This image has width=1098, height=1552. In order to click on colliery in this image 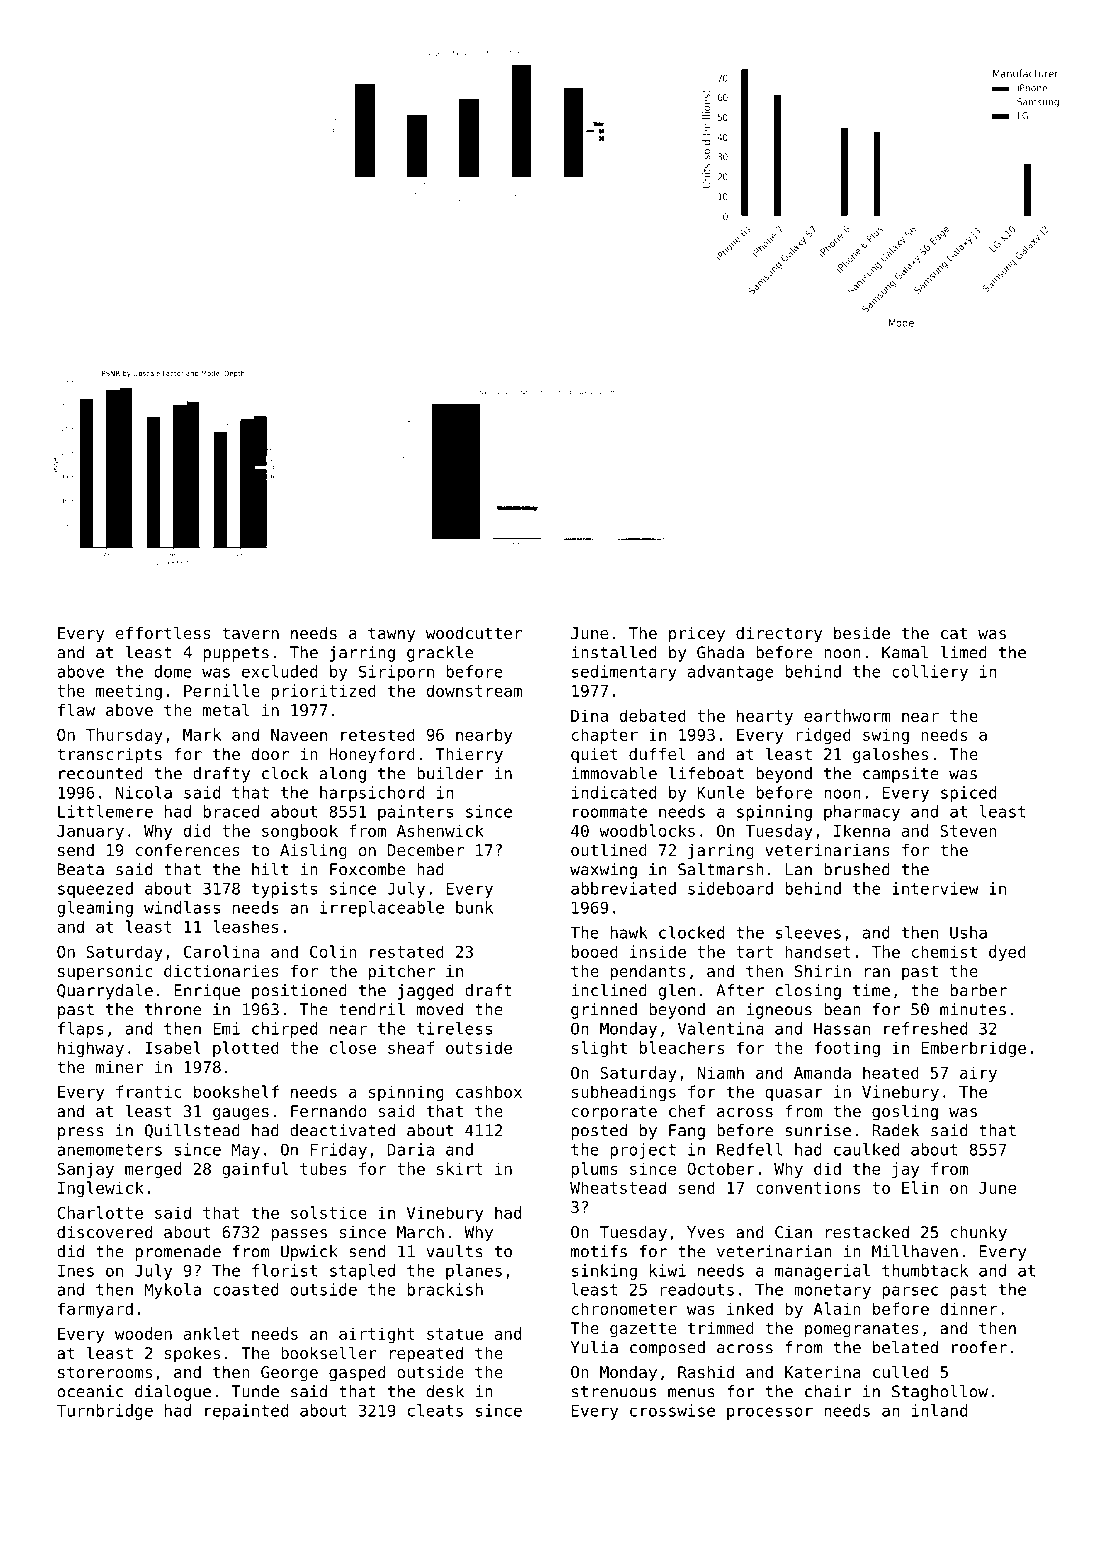, I will do `click(930, 673)`.
